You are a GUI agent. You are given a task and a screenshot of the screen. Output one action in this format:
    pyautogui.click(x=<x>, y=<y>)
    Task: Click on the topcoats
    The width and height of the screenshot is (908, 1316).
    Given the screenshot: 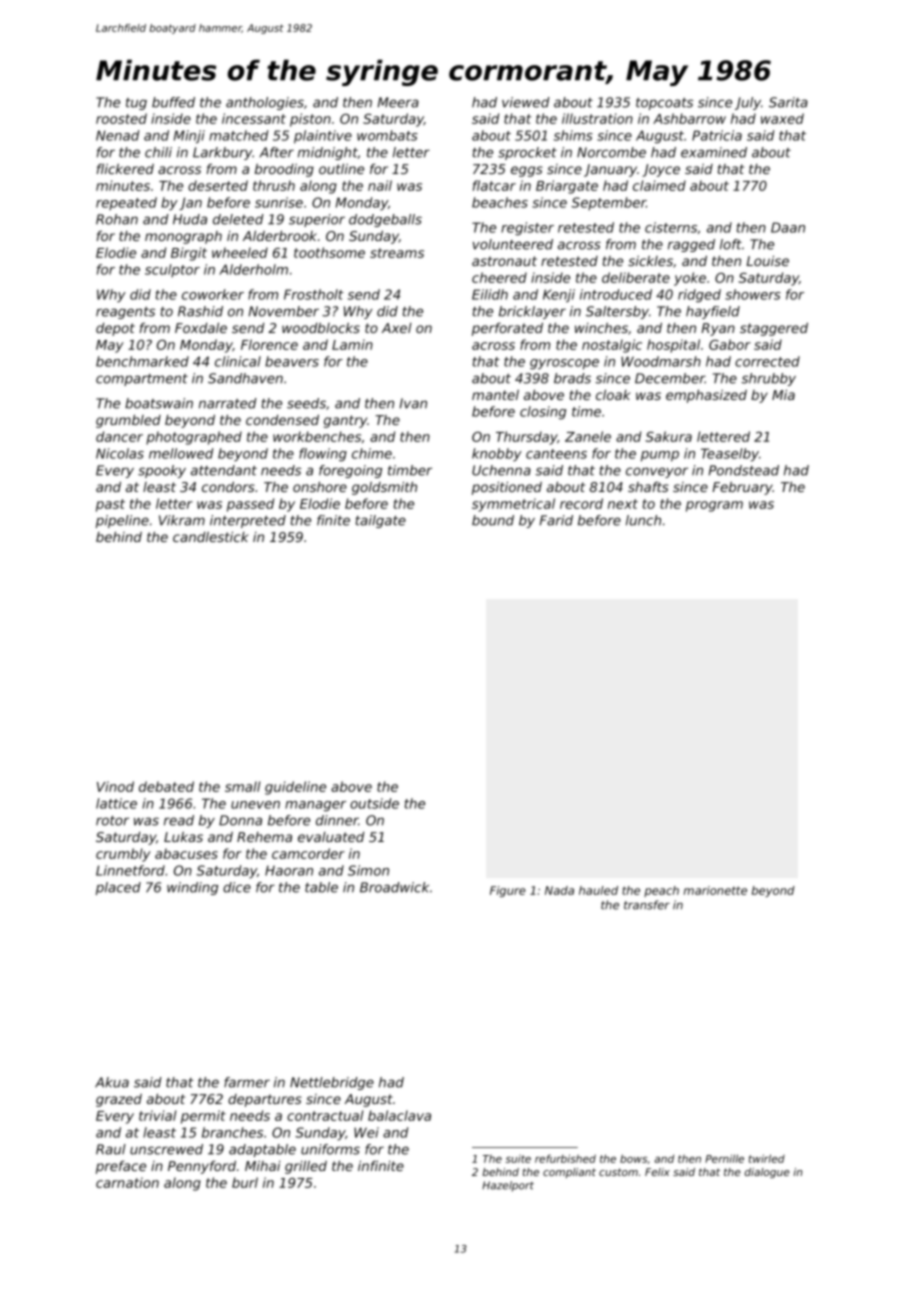 What is the action you would take?
    pyautogui.click(x=664, y=104)
